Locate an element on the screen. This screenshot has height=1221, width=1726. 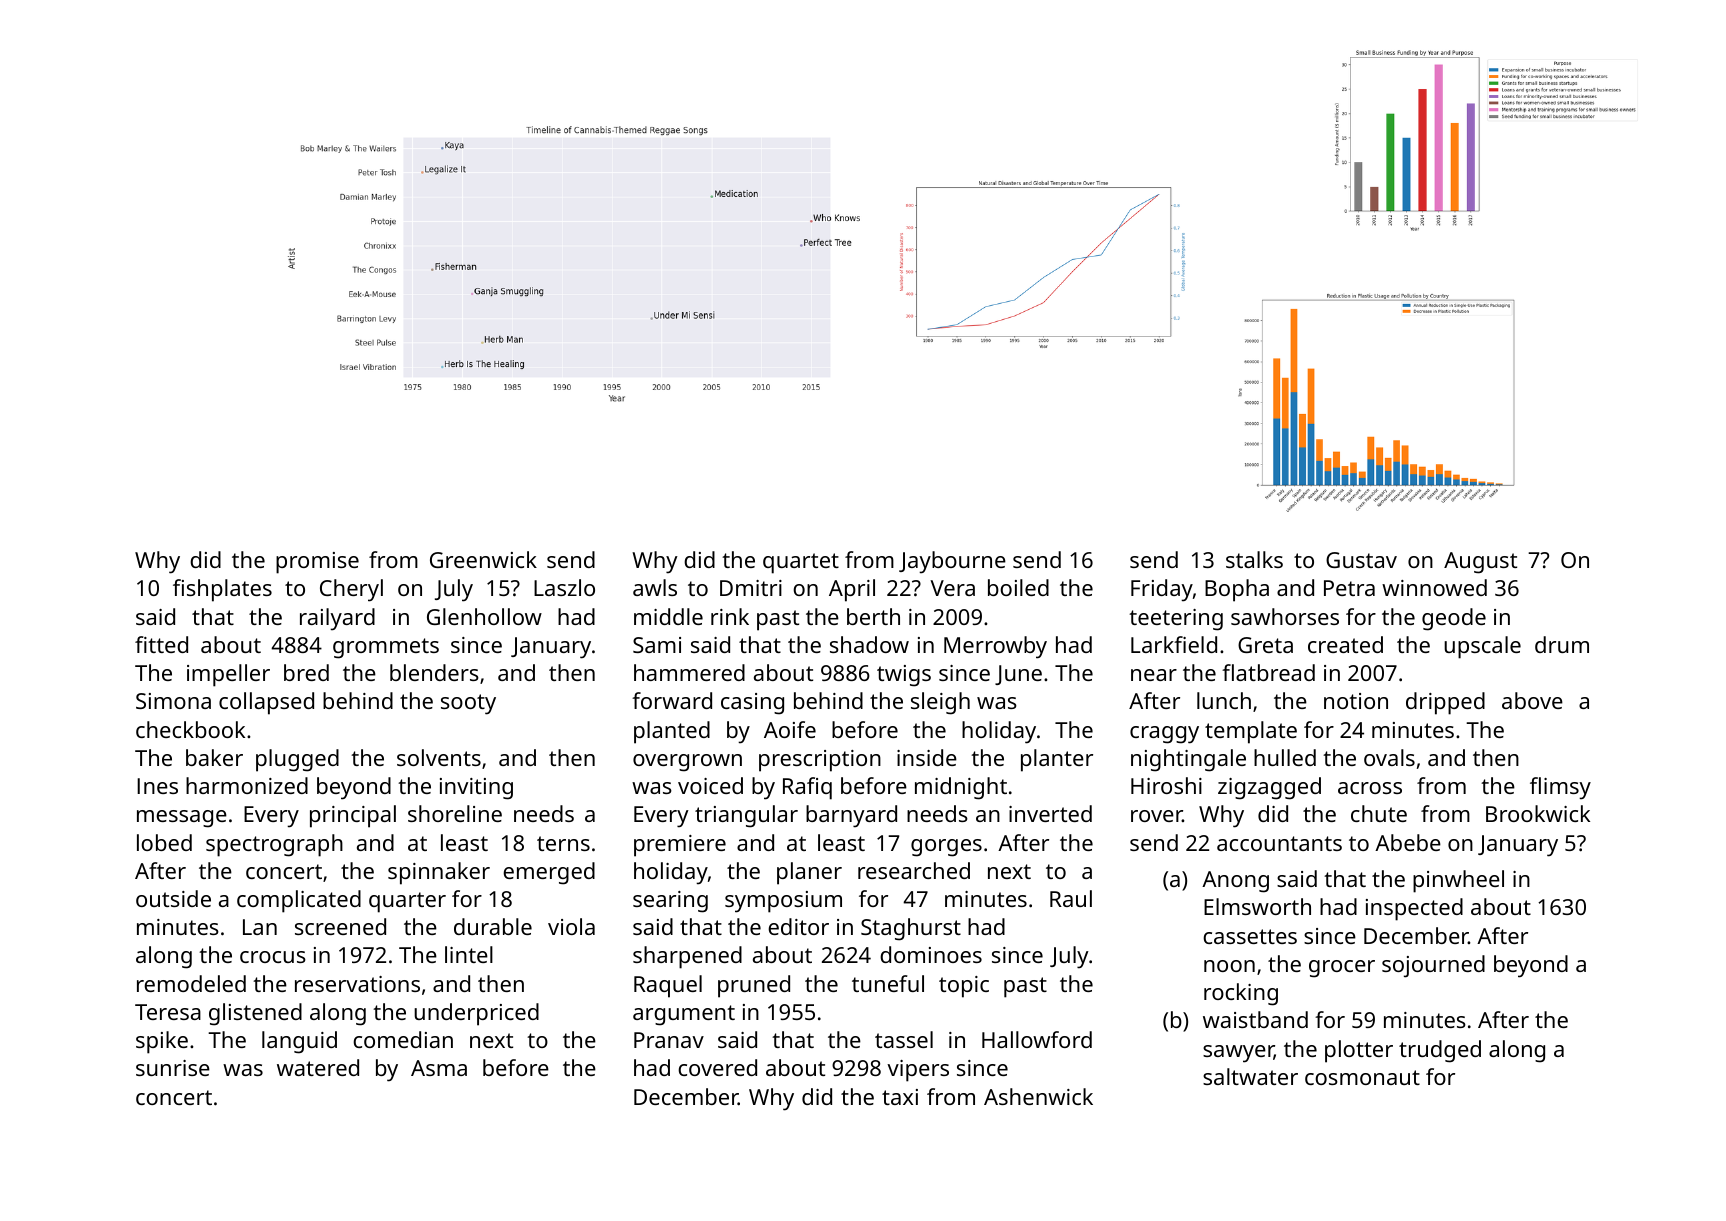
collapsed is located at coordinates (266, 703).
